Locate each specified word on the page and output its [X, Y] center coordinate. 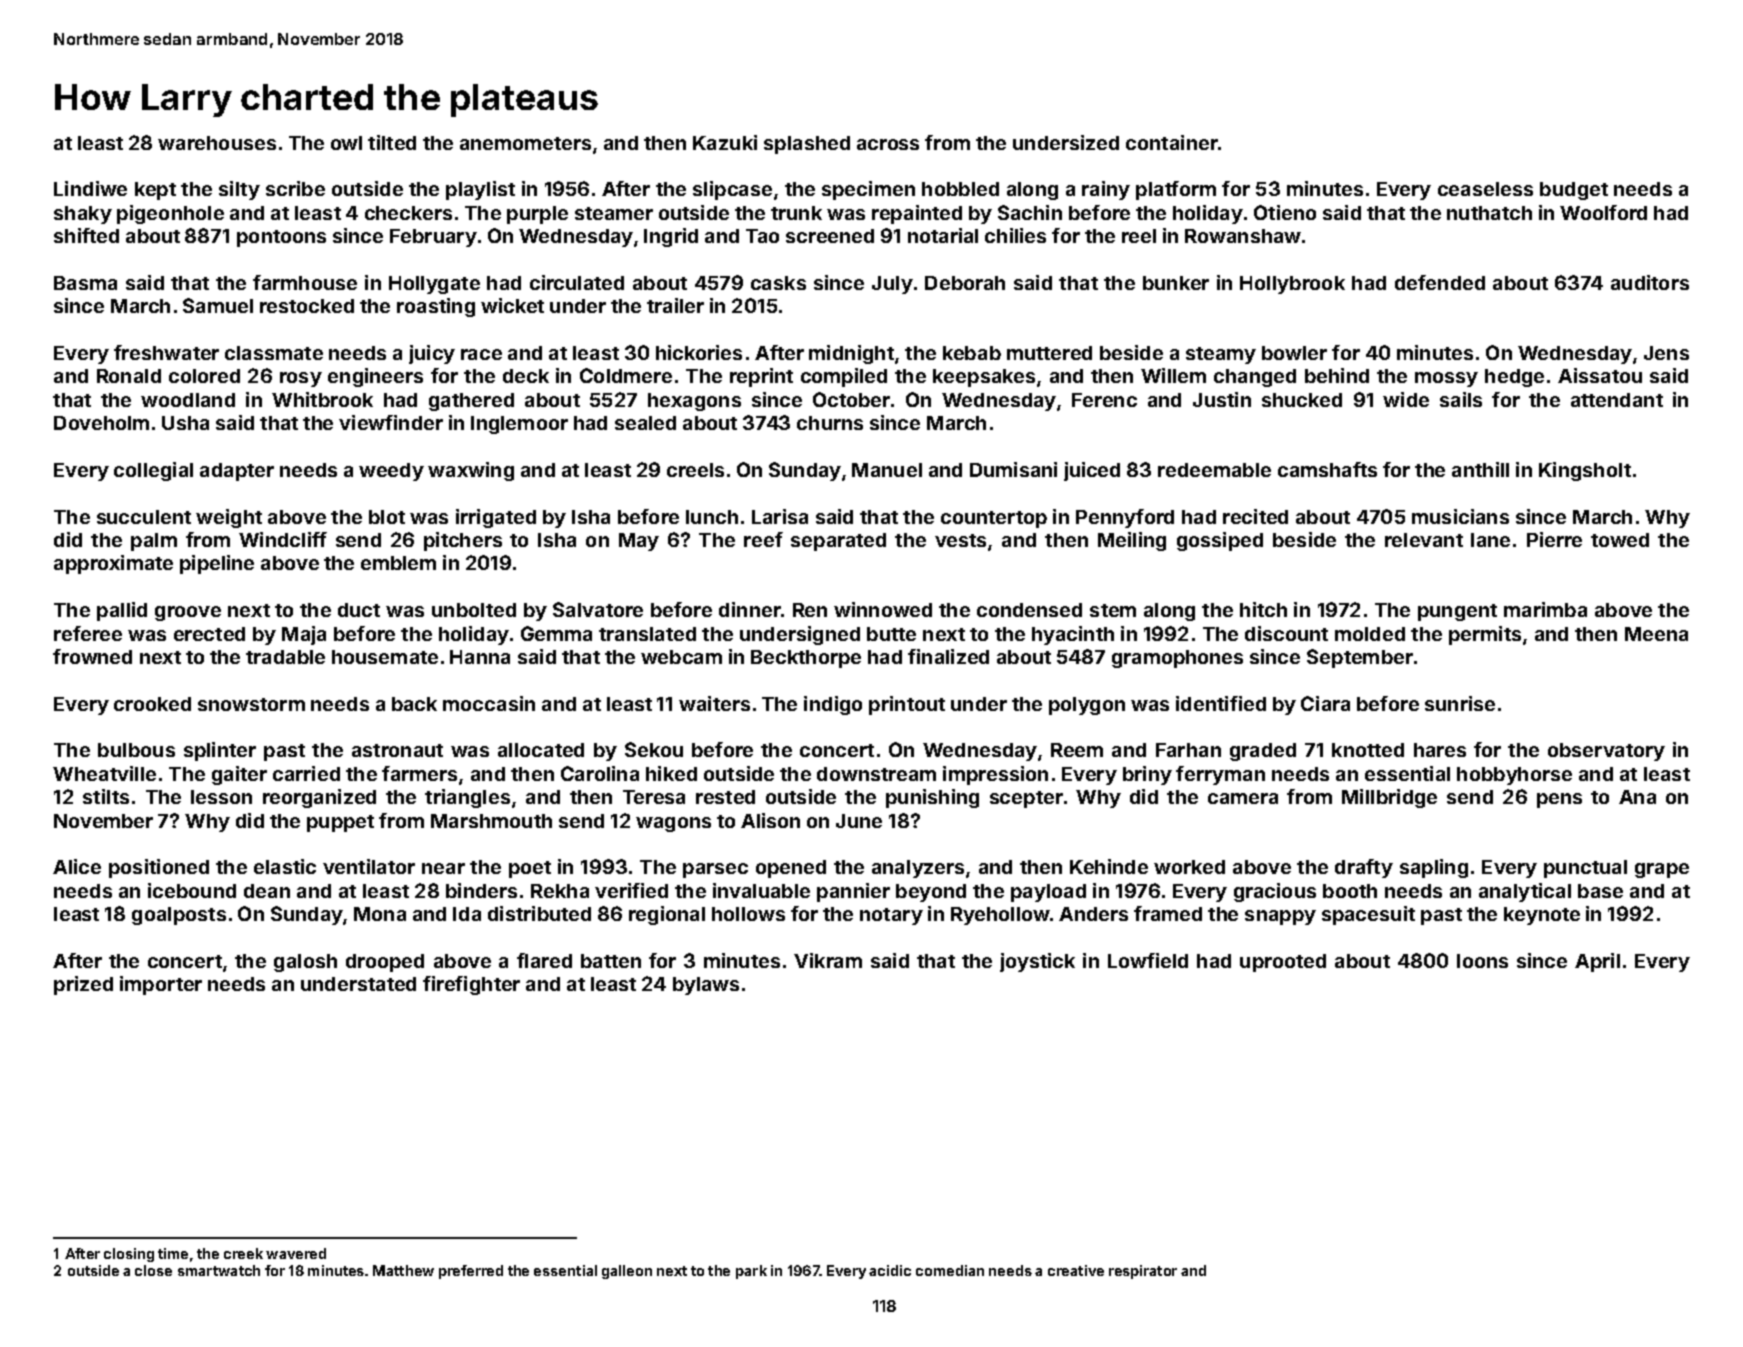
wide [1406, 399]
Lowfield [1148, 960]
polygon [1087, 706]
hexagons [694, 402]
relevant [1424, 540]
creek [243, 1253]
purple [537, 215]
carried [306, 773]
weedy [391, 472]
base [1600, 891]
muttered [1049, 353]
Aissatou [1600, 375]
